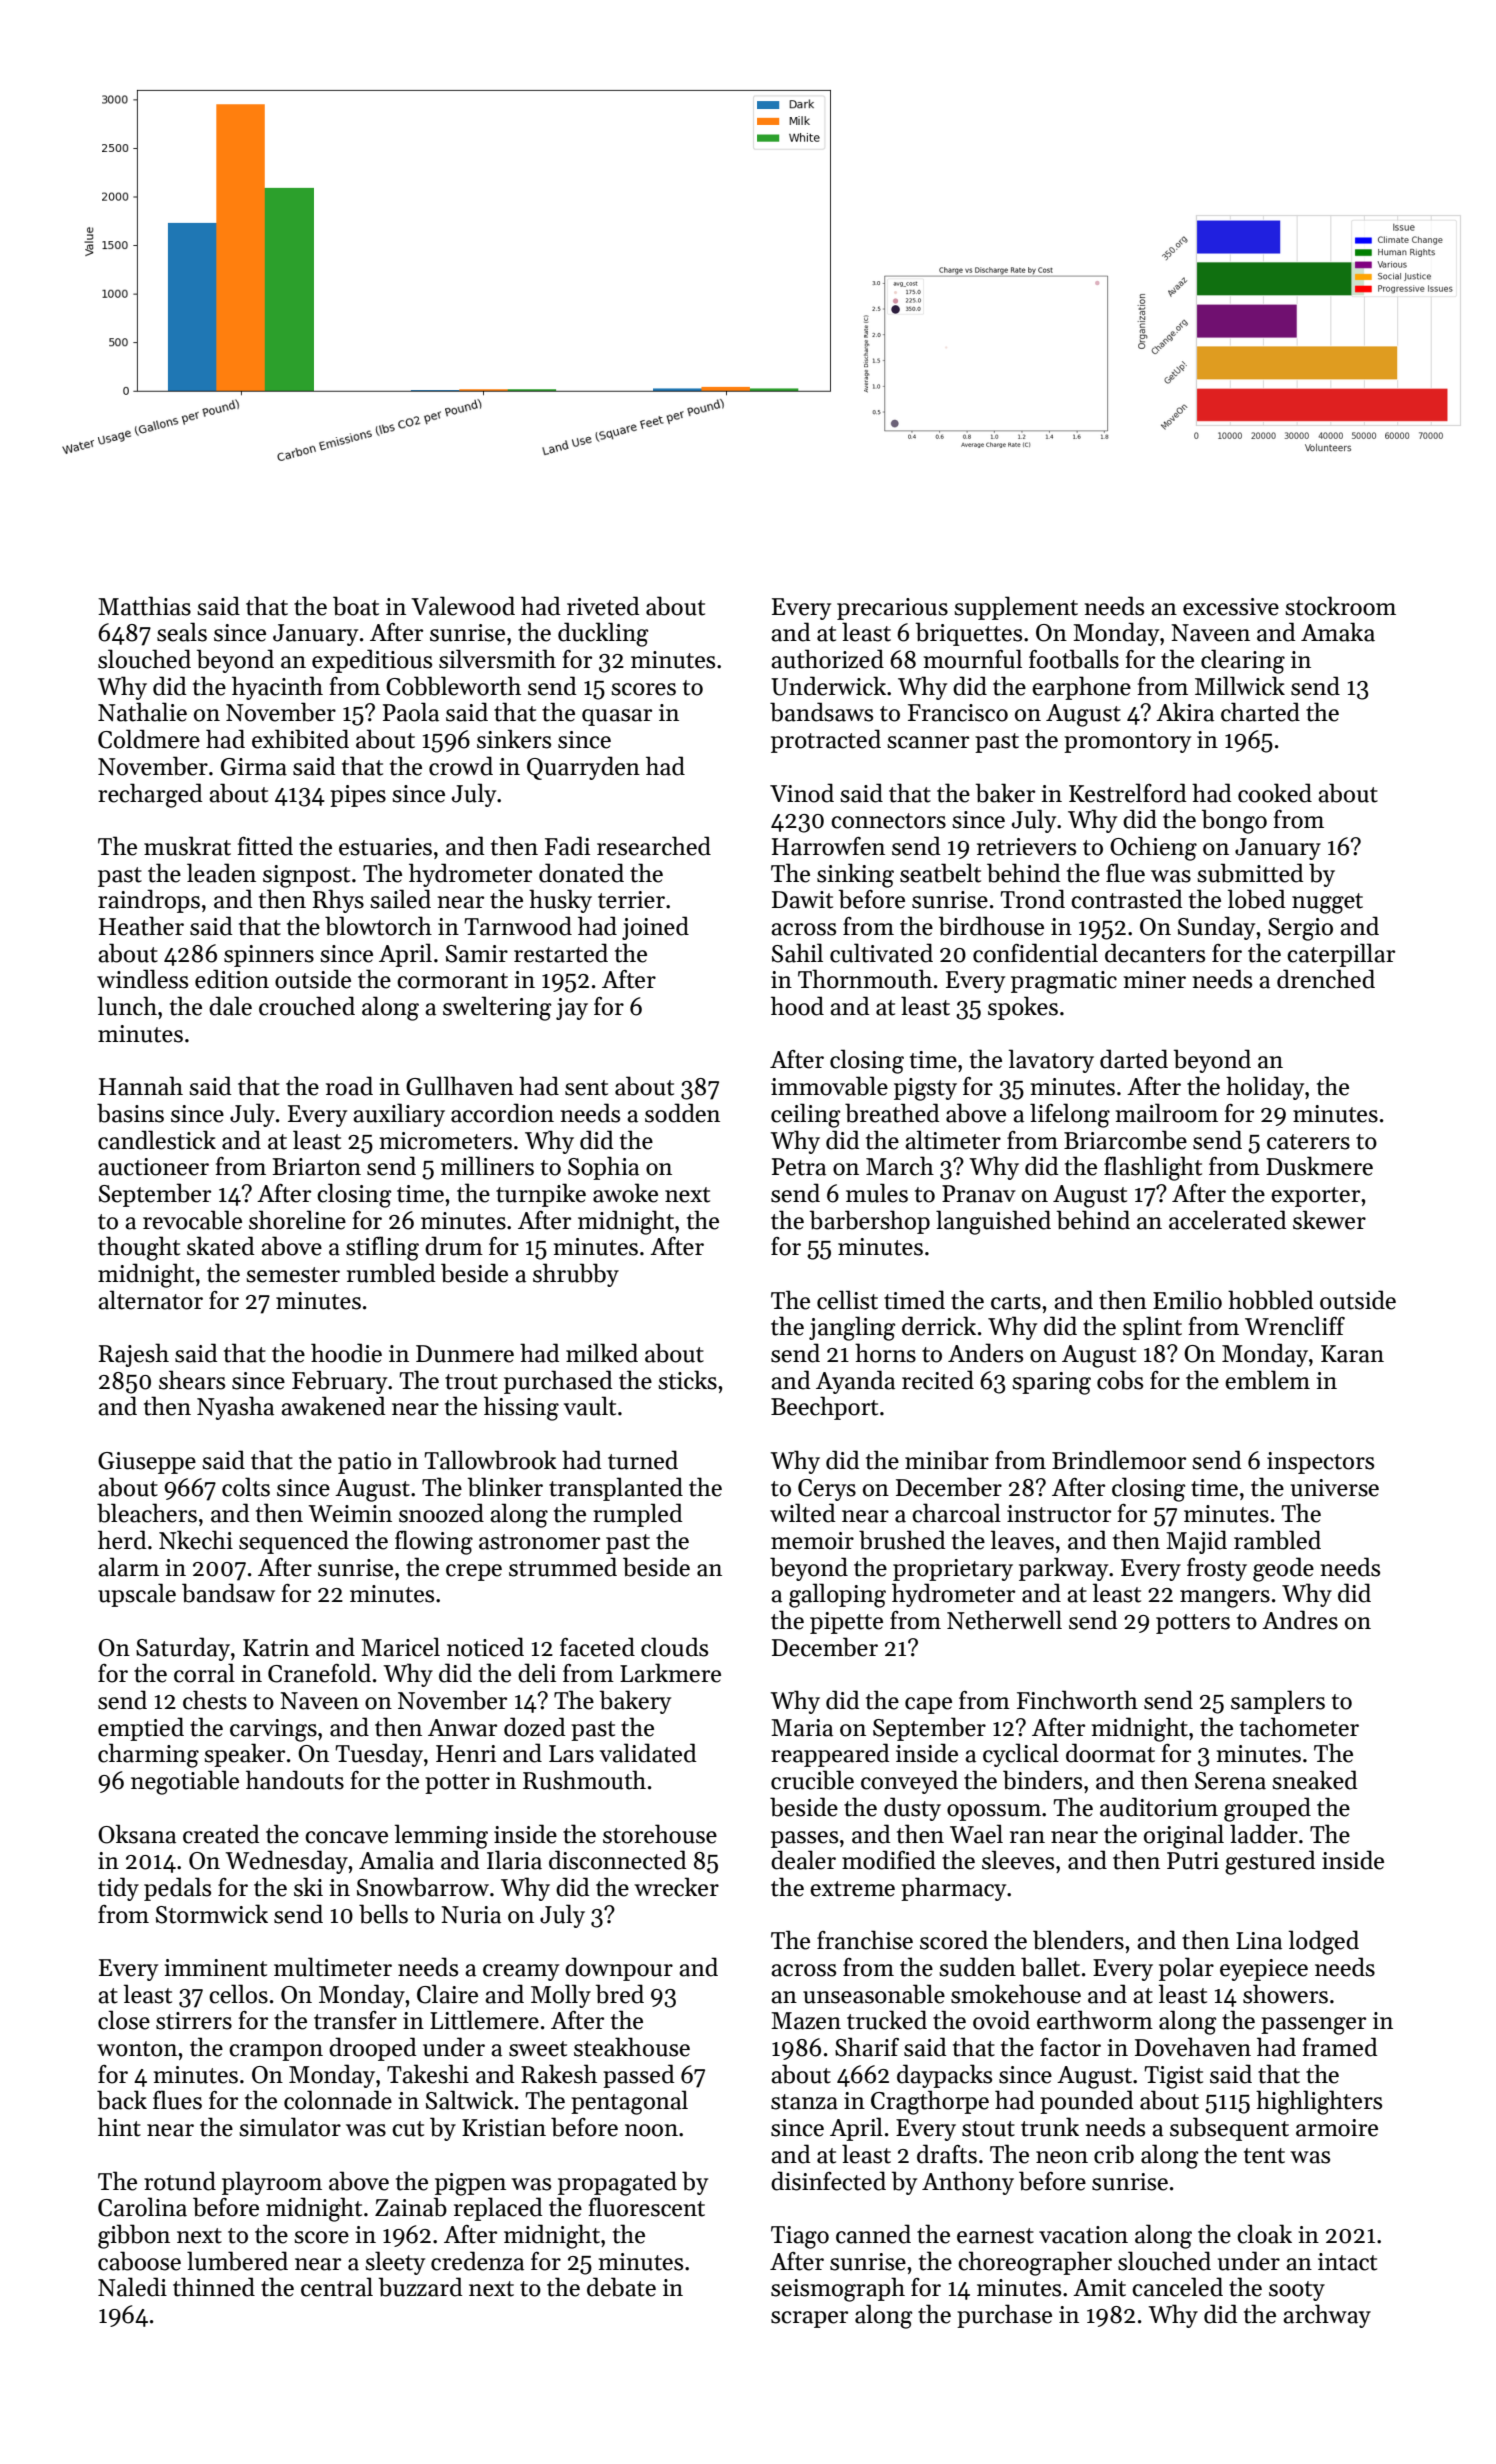 This screenshot has width=1496, height=2464. What do you see at coordinates (539, 1542) in the screenshot?
I see `astronomer` at bounding box center [539, 1542].
